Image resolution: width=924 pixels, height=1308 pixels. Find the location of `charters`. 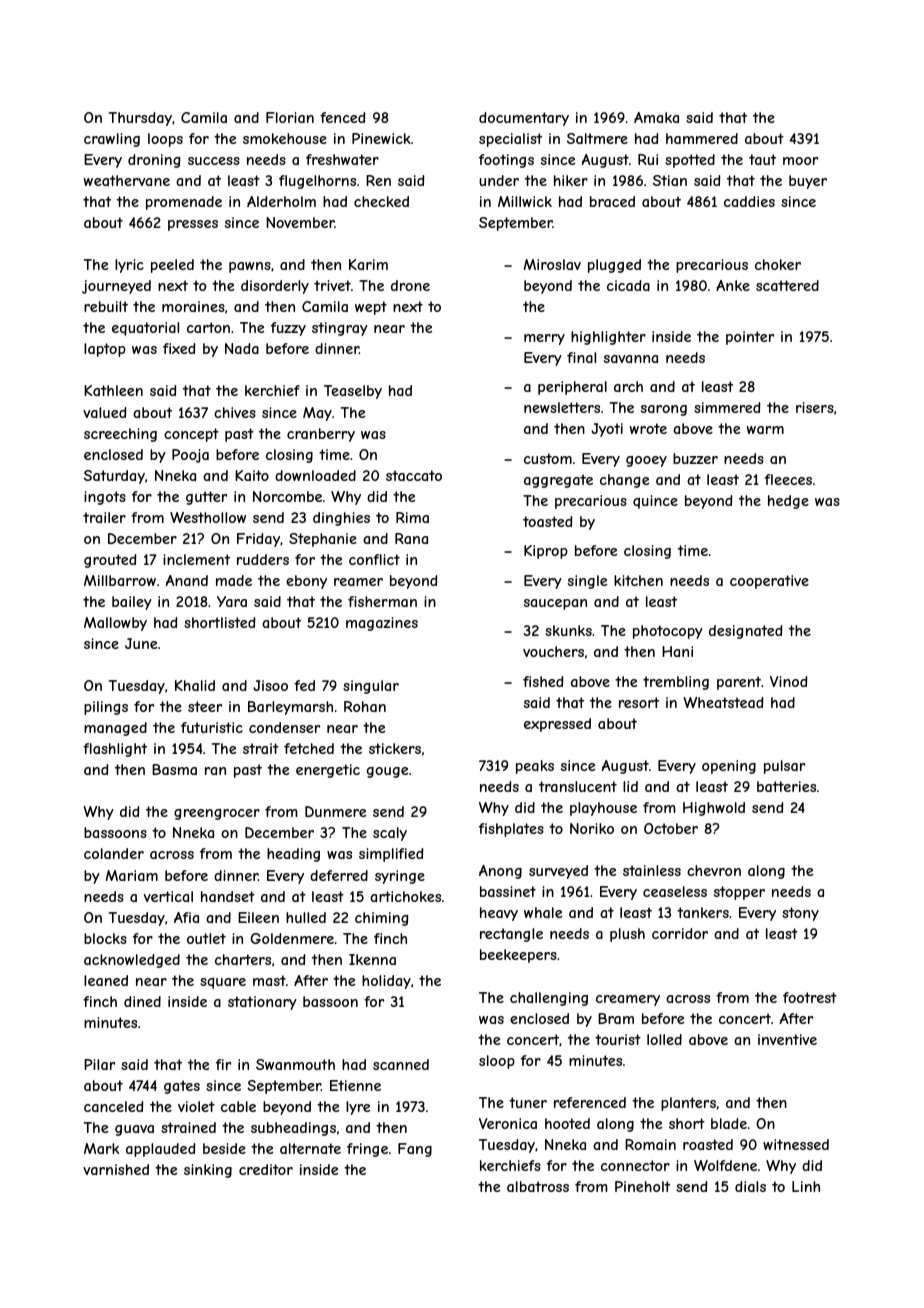

charters is located at coordinates (243, 959).
